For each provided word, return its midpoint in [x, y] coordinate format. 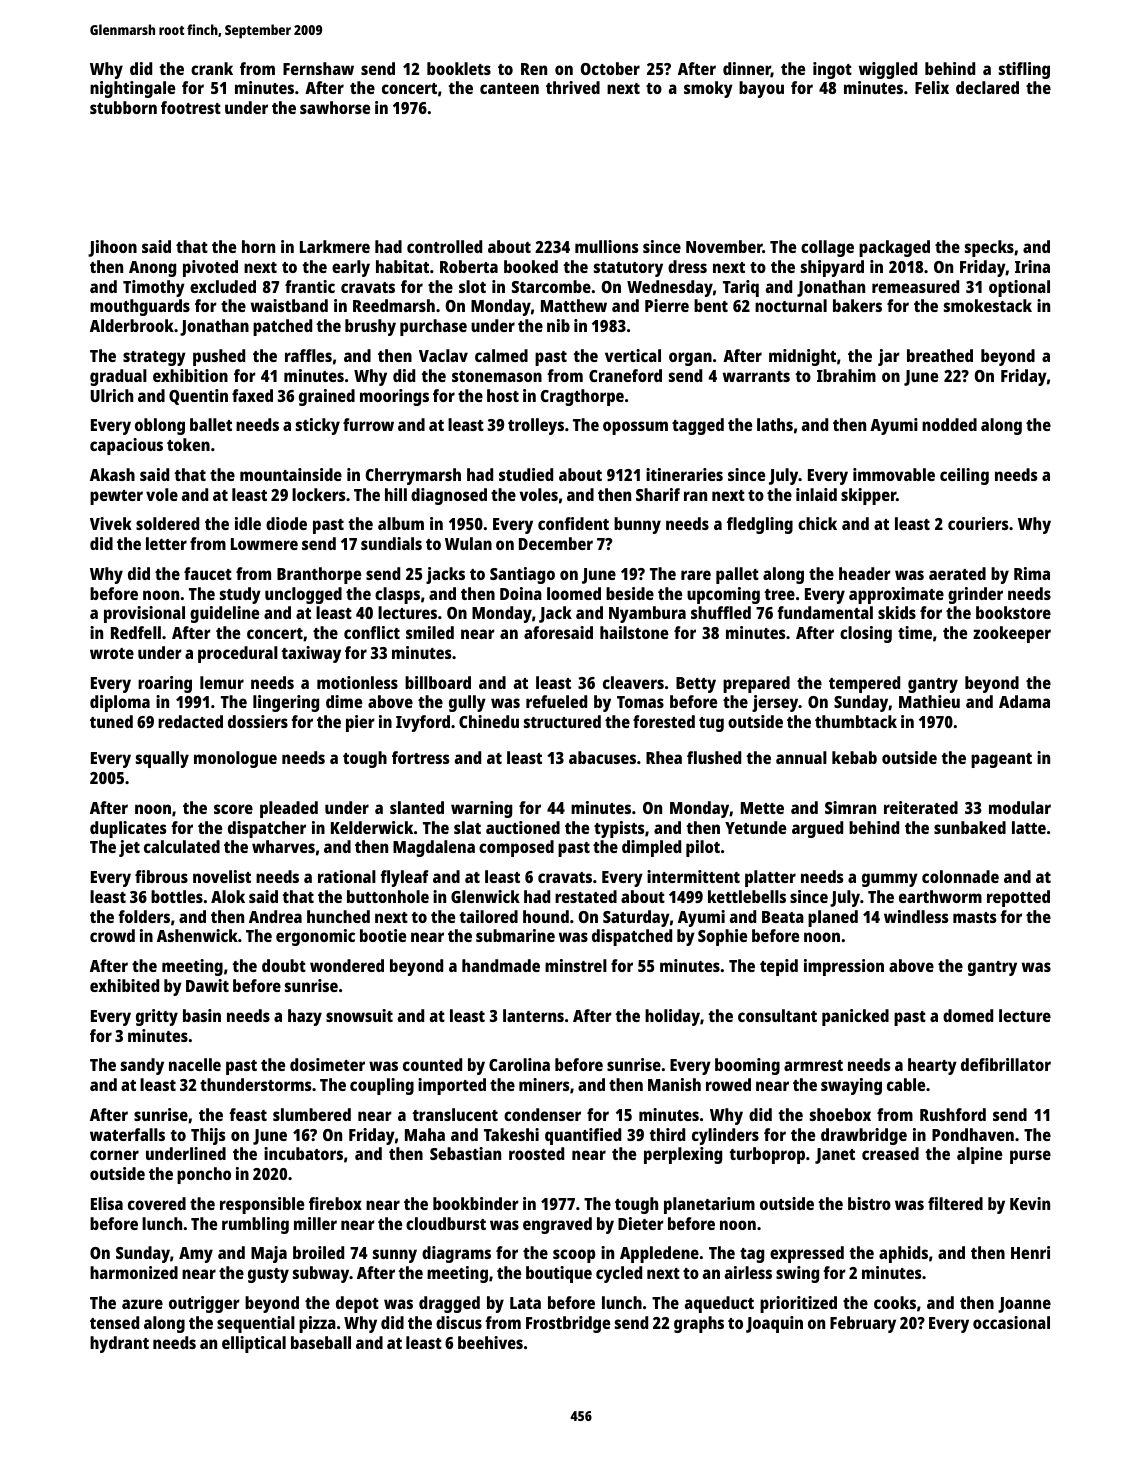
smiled [430, 632]
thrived [573, 87]
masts [974, 917]
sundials [391, 543]
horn [258, 246]
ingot [832, 70]
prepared [756, 684]
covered [157, 1203]
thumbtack [856, 721]
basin [202, 1015]
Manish [674, 1084]
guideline [224, 614]
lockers [318, 494]
